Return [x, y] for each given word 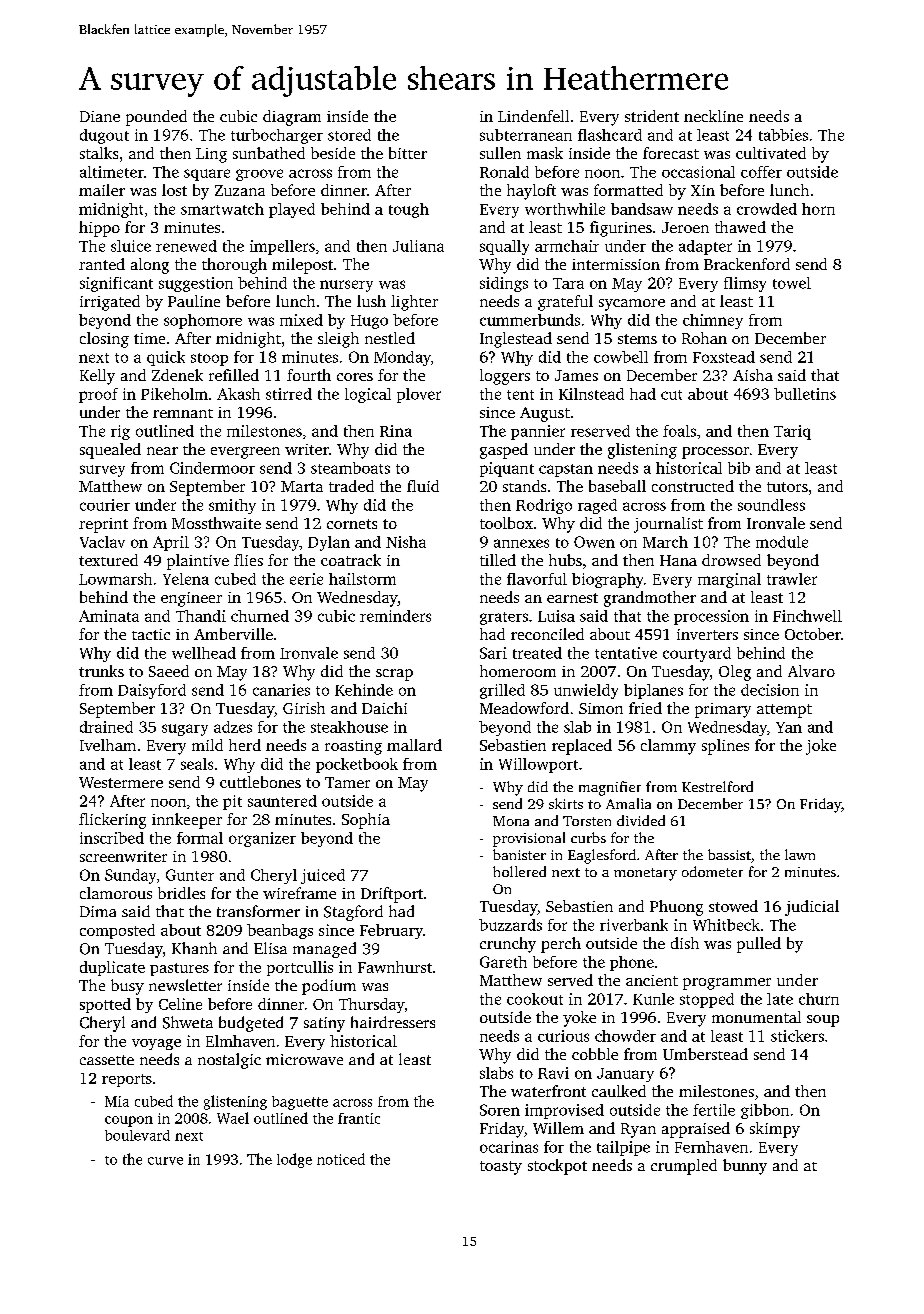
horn [818, 209]
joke [821, 747]
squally [504, 247]
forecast [671, 153]
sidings [504, 284]
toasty [501, 1168]
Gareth [503, 962]
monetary [645, 874]
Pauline [194, 301]
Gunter [190, 875]
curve [165, 1161]
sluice [131, 246]
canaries [281, 690]
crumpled [684, 1167]
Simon [601, 708]
